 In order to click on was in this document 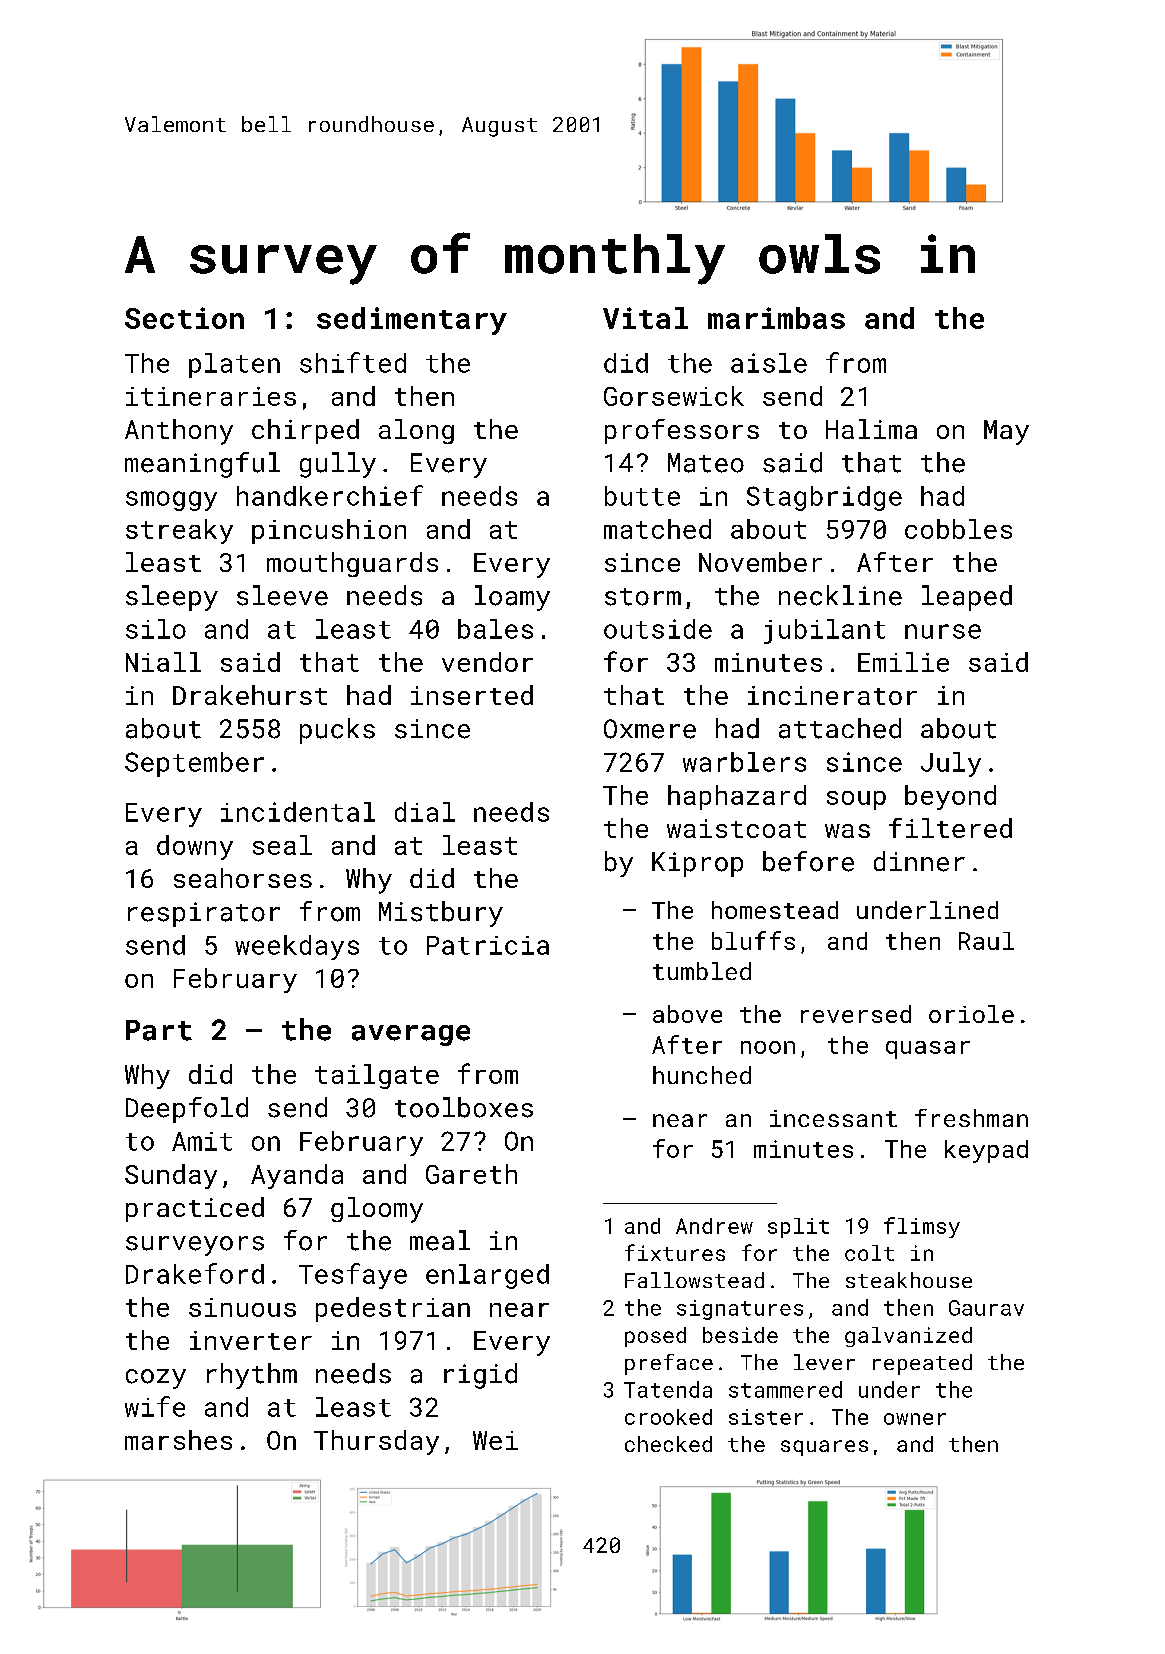, I will do `click(847, 831)`.
